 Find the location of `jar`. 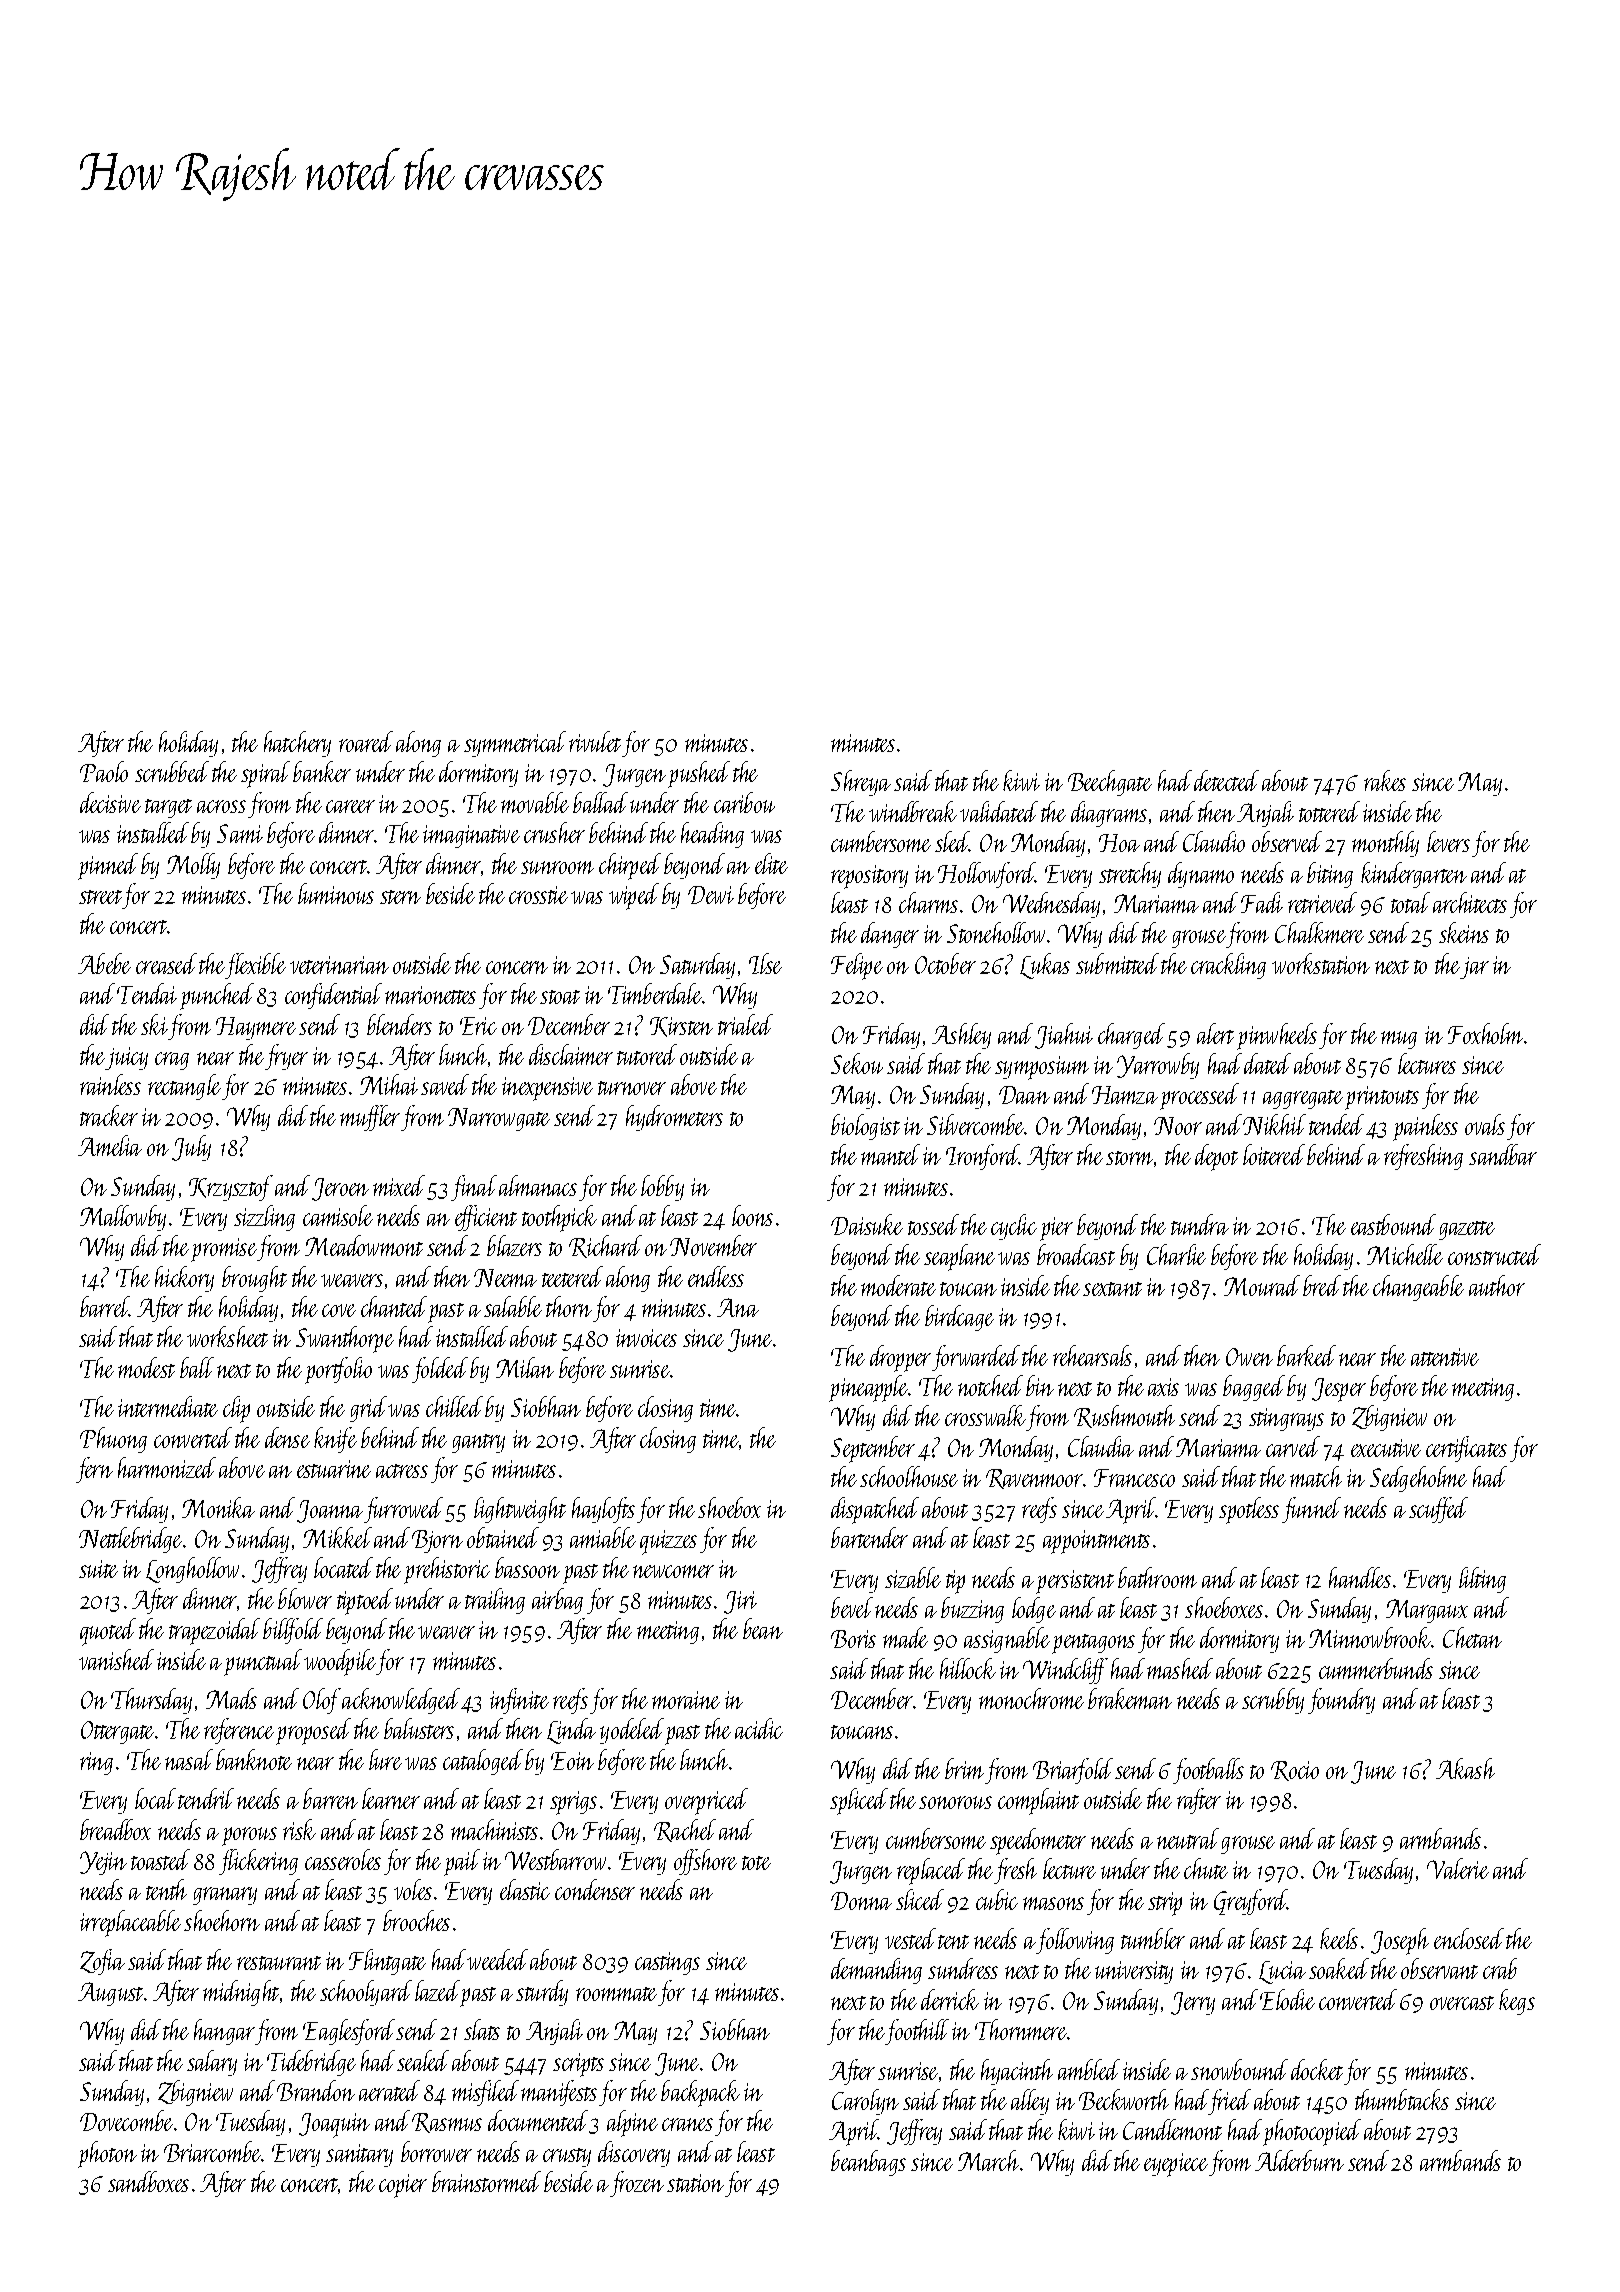

jar is located at coordinates (1474, 968).
